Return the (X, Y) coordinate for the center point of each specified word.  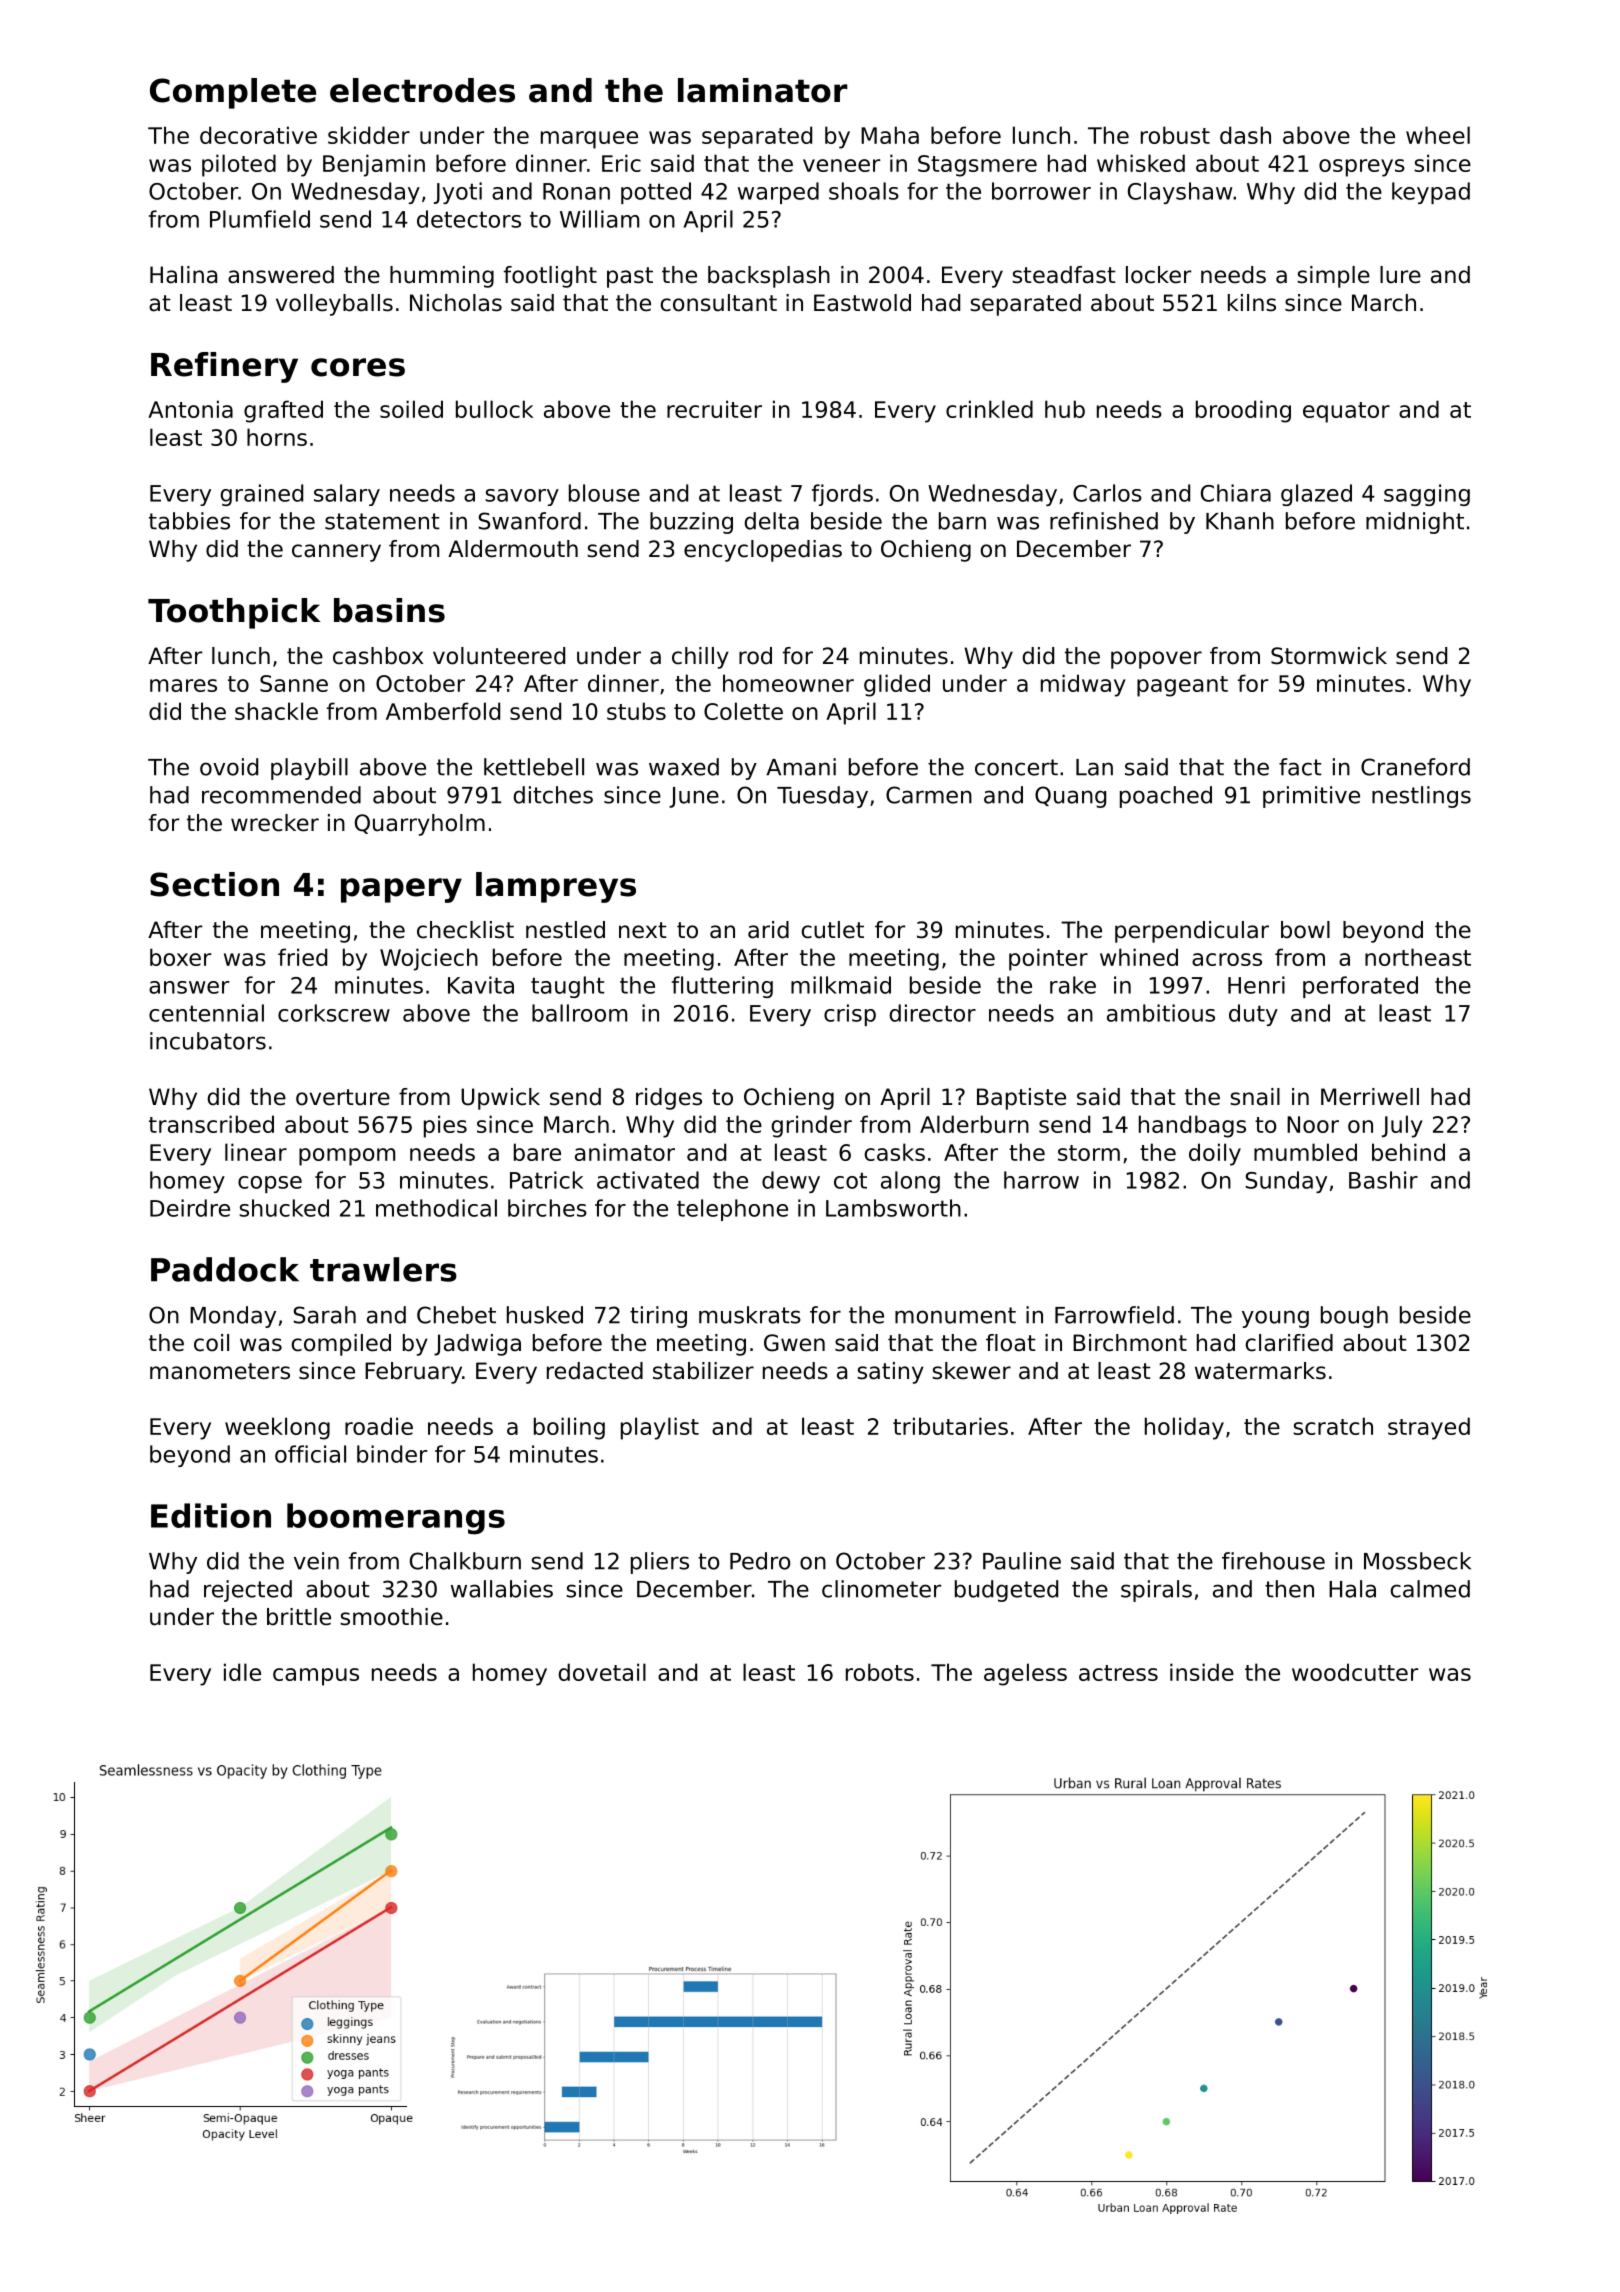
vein (316, 1561)
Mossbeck (1417, 1561)
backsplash (769, 277)
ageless (1025, 1674)
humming (442, 277)
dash (1245, 135)
